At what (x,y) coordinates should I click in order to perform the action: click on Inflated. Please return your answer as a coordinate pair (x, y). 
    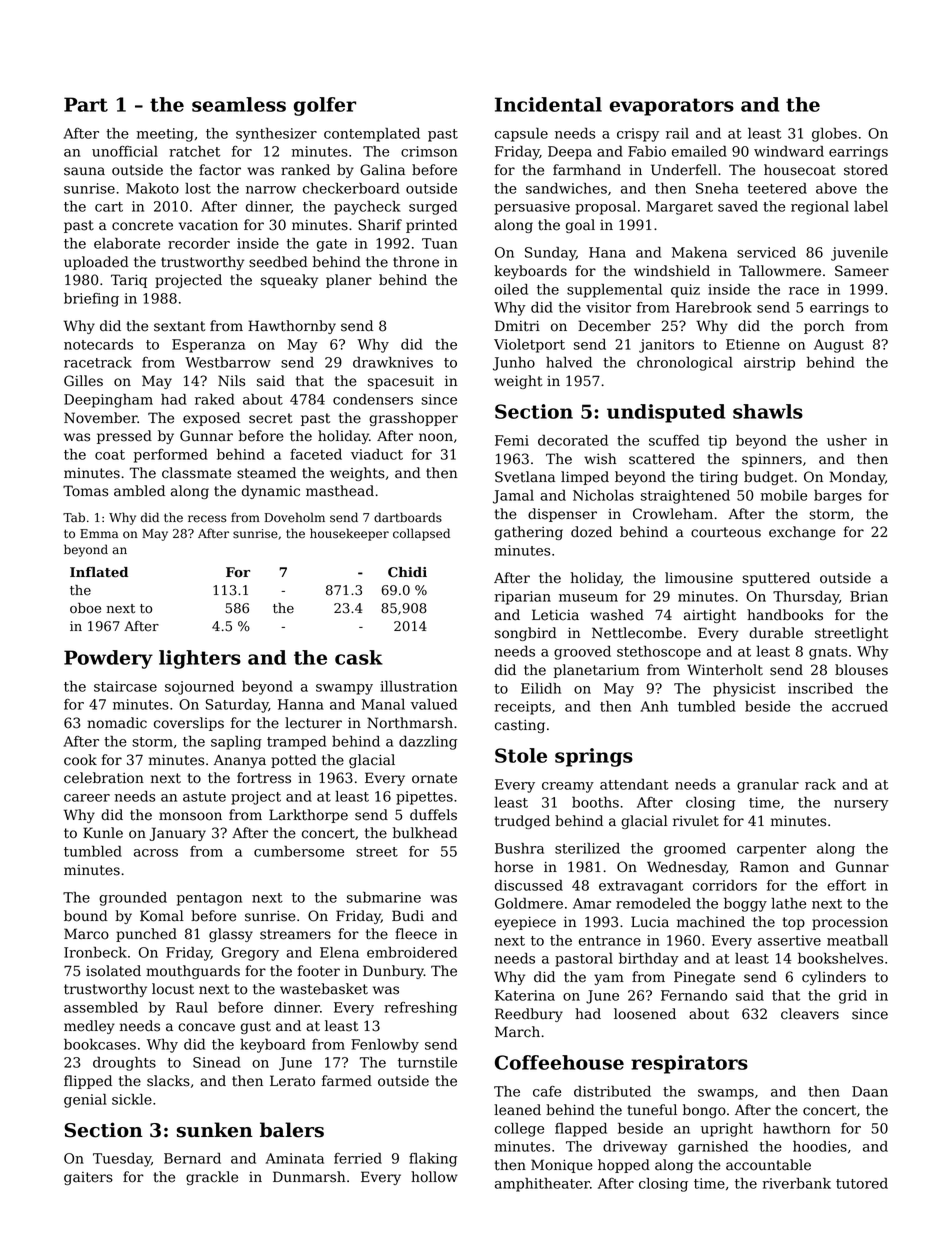
    Looking at the image, I should click on (99, 572).
